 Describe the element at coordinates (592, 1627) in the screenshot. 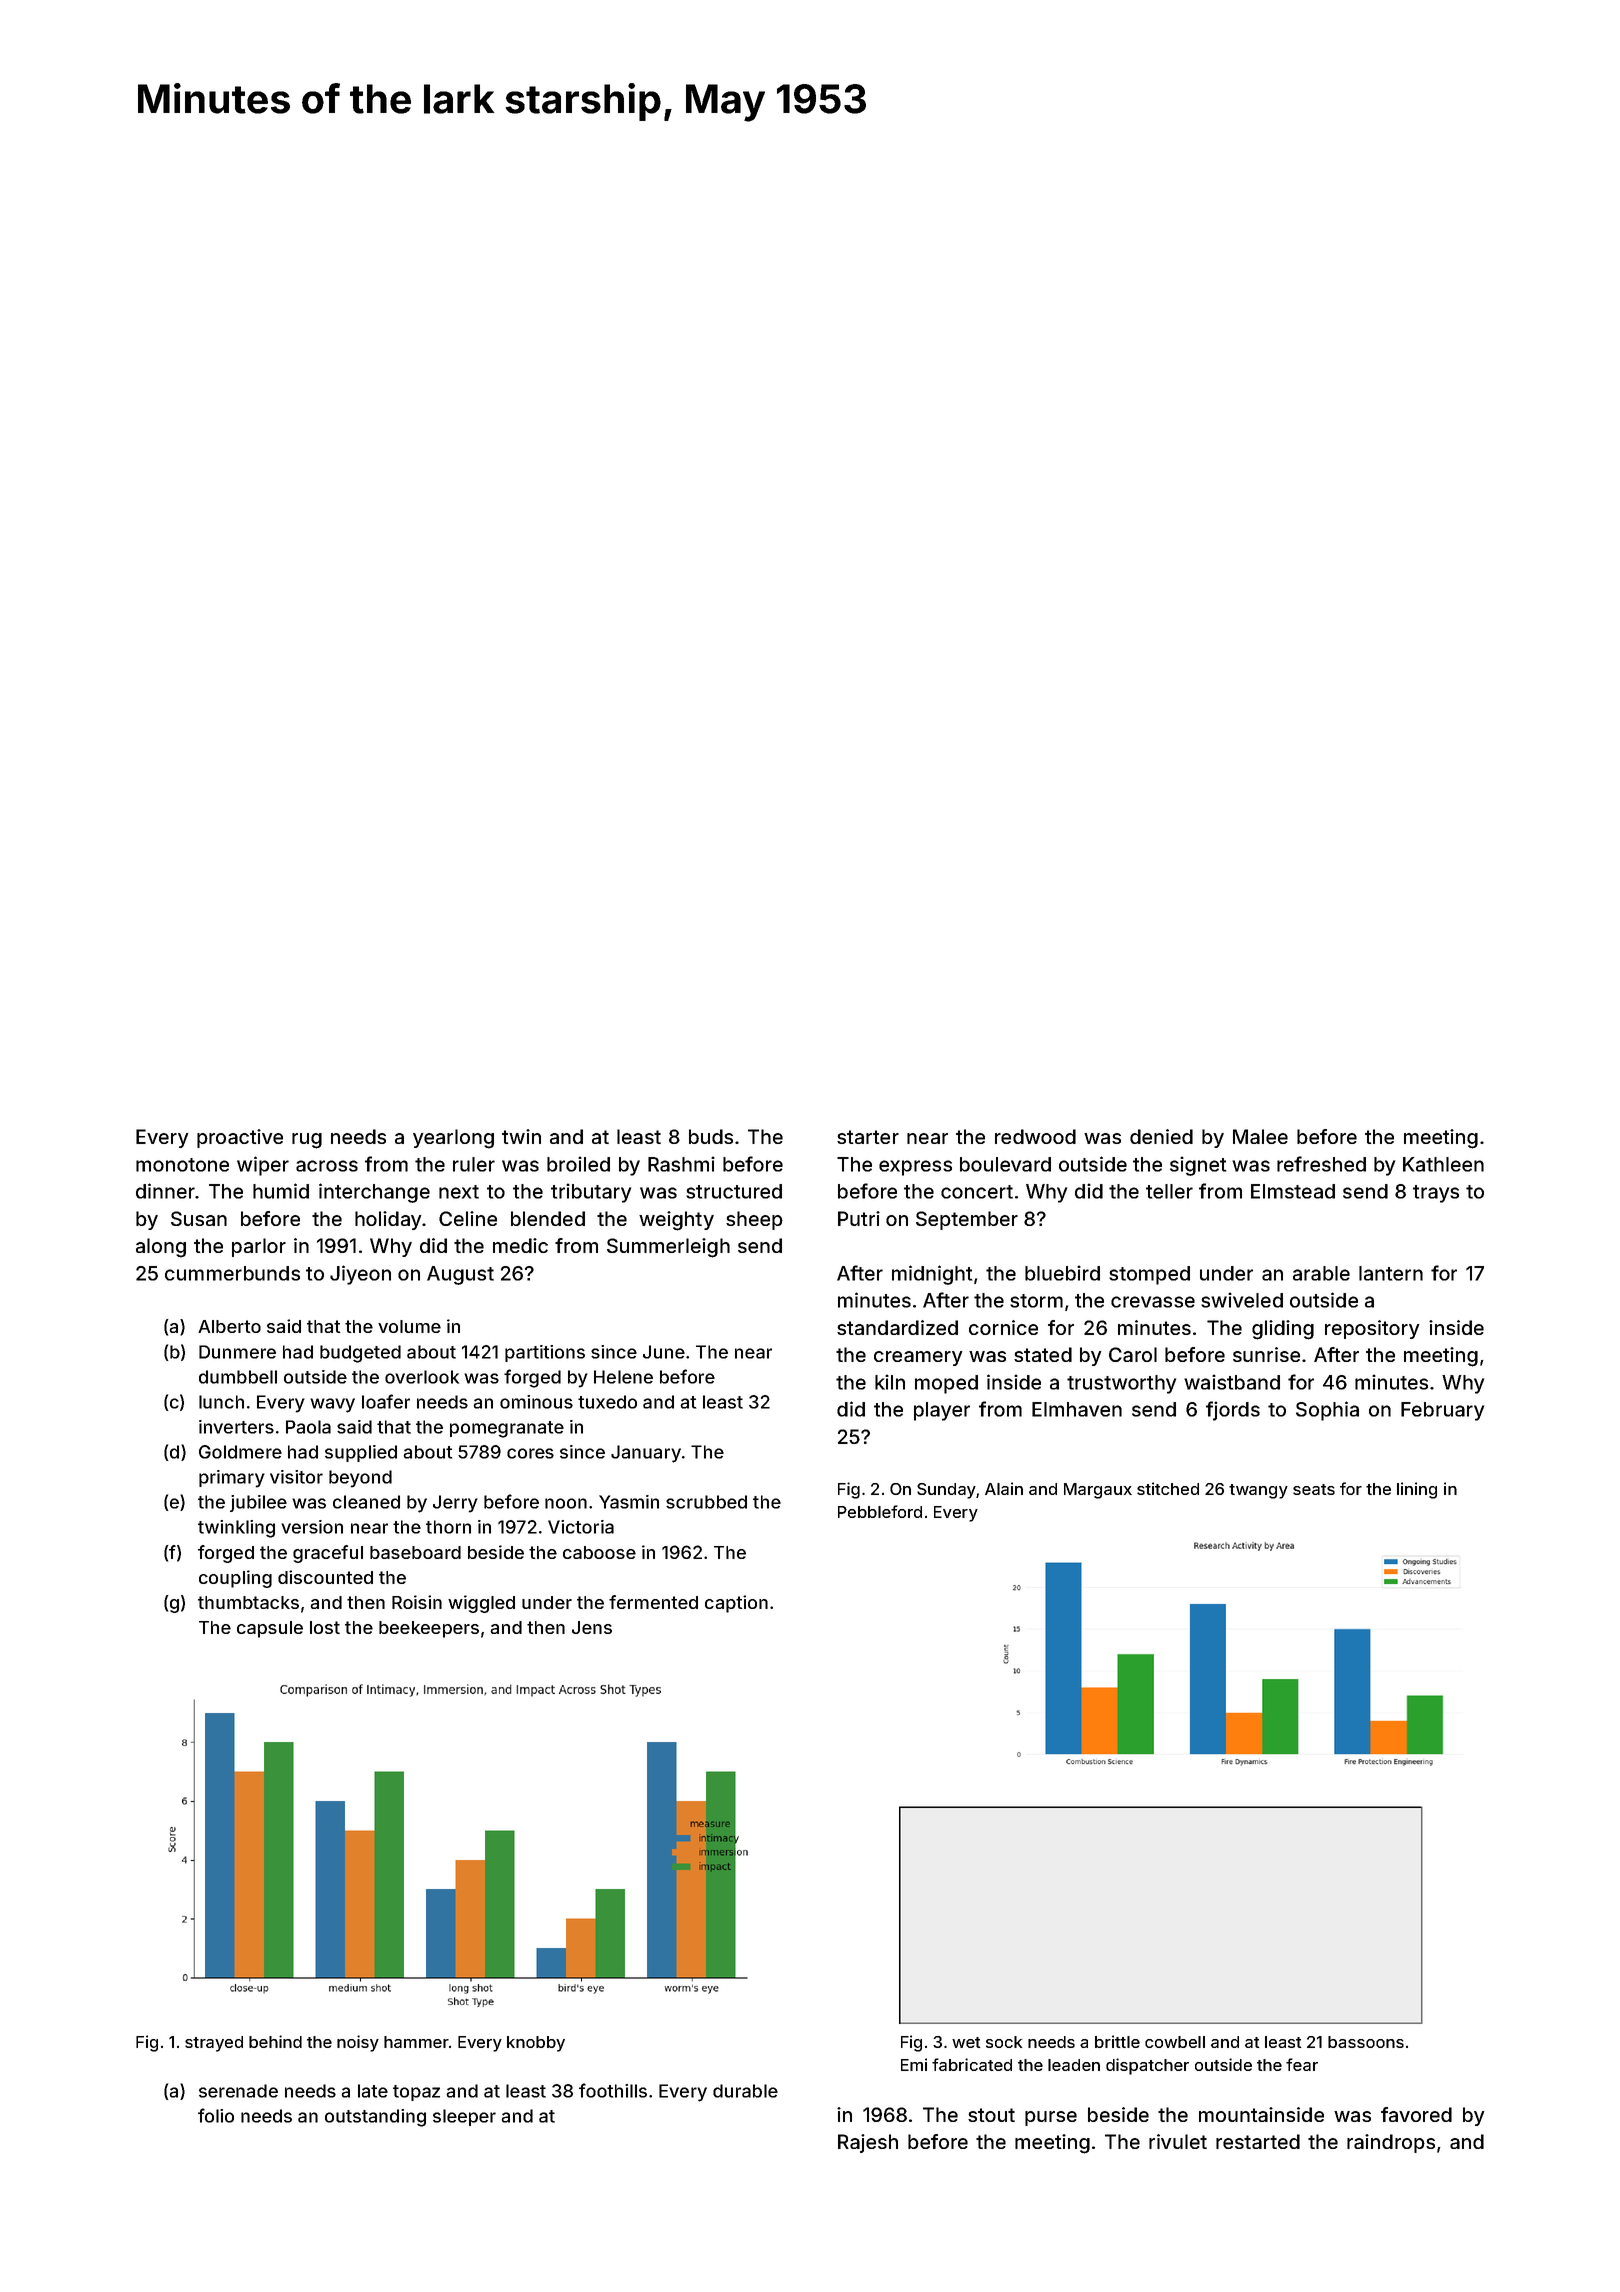

I see `Jens` at that location.
